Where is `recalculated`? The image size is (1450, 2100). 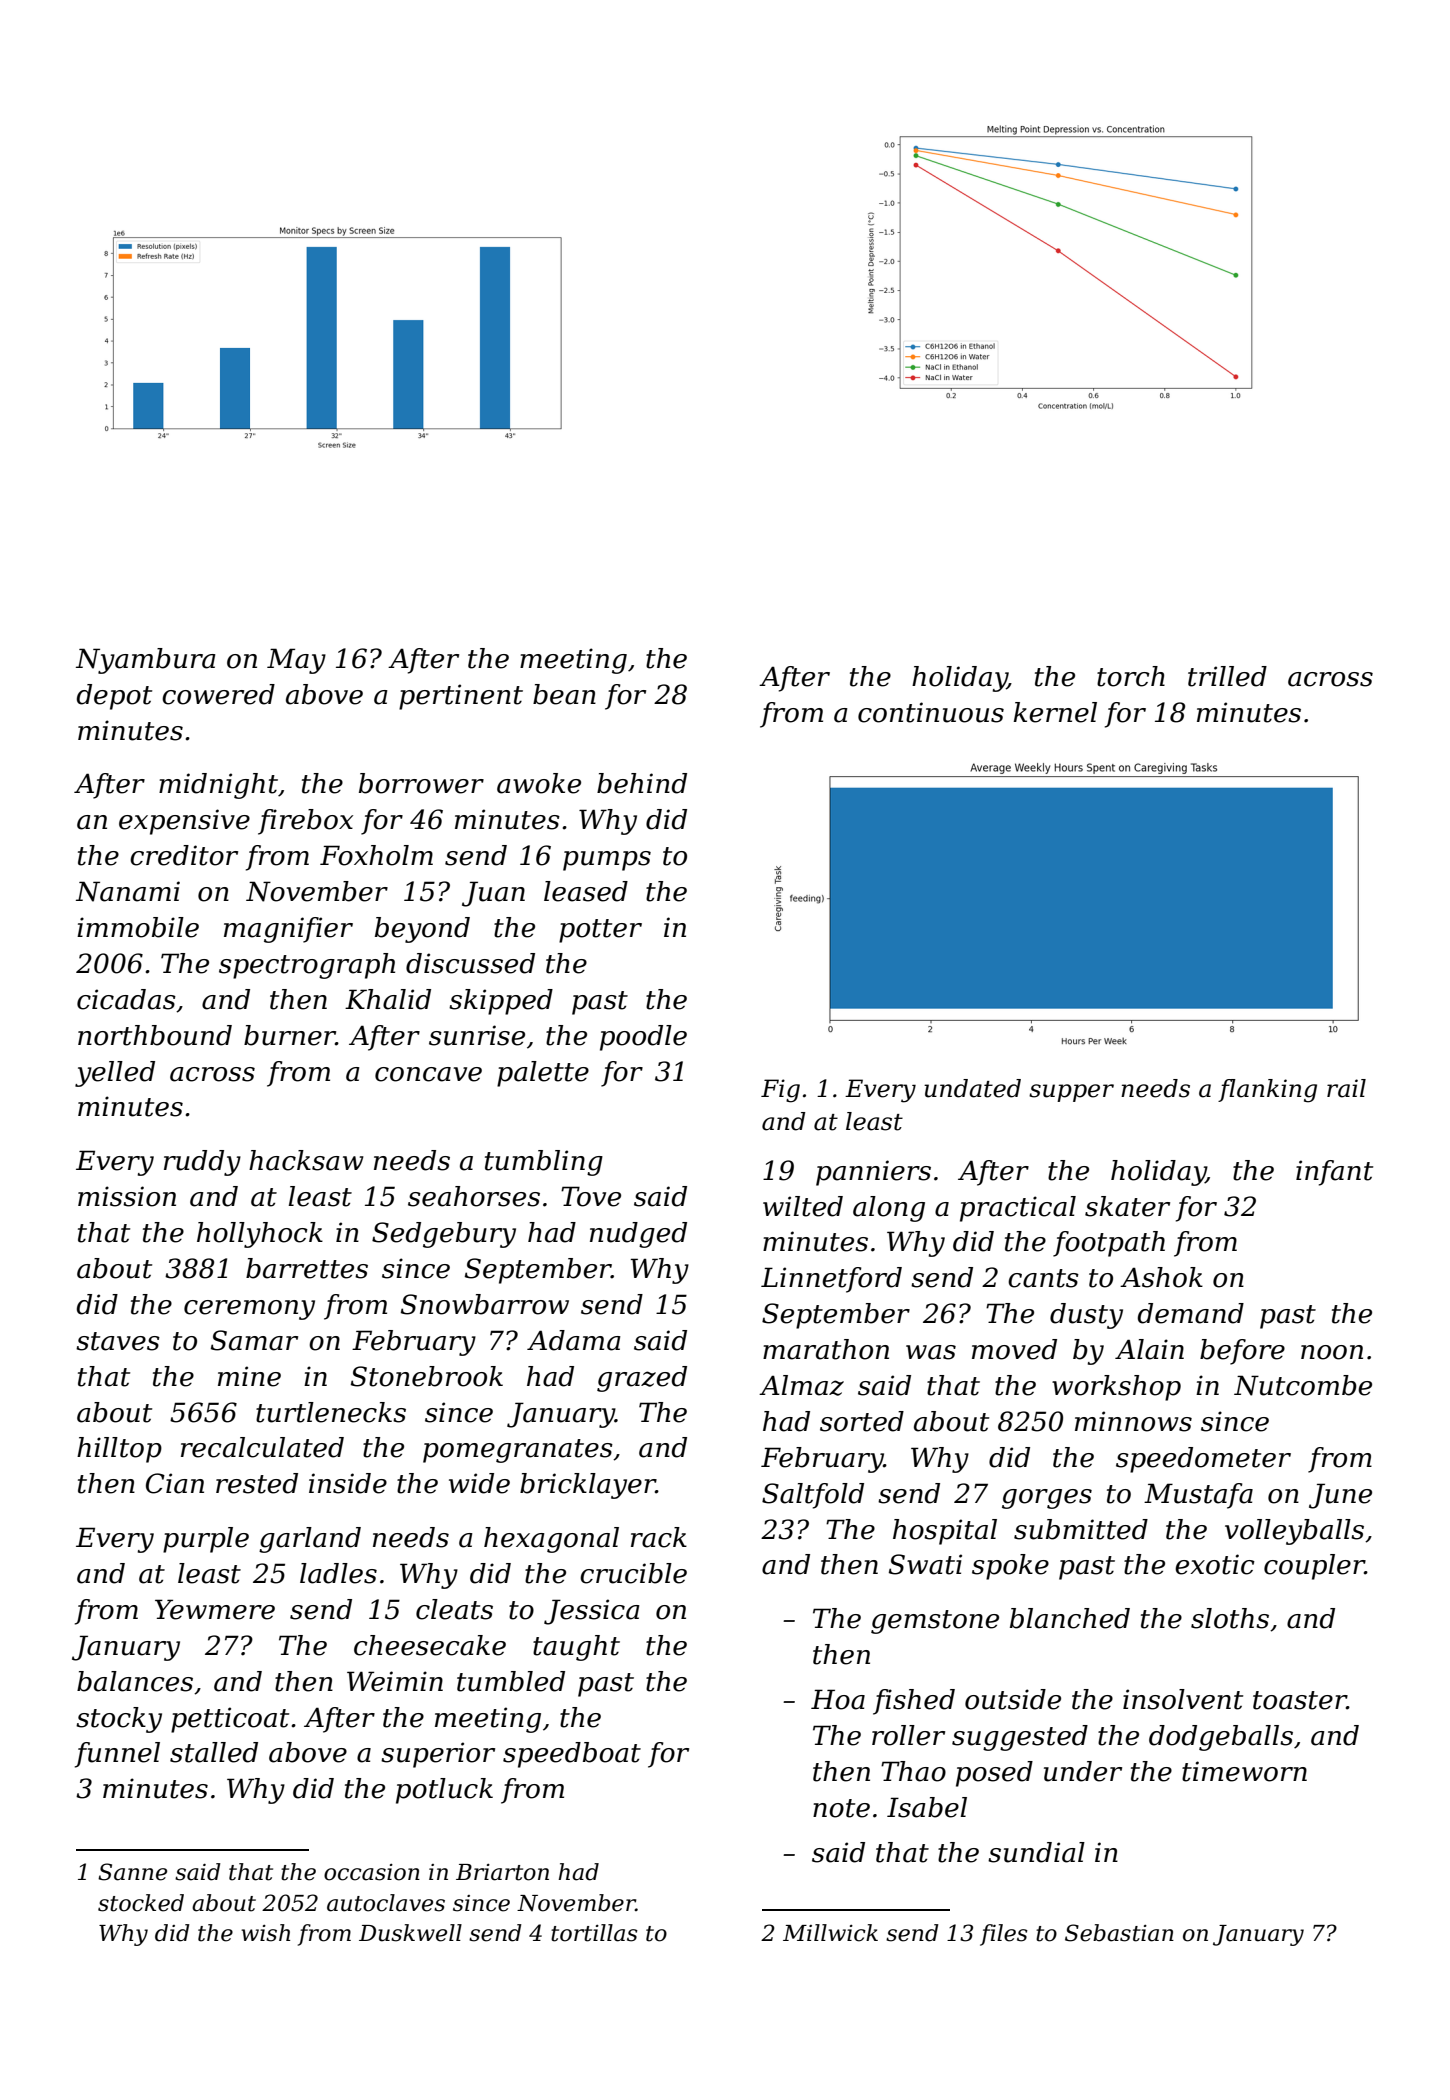
recalculated is located at coordinates (262, 1447).
